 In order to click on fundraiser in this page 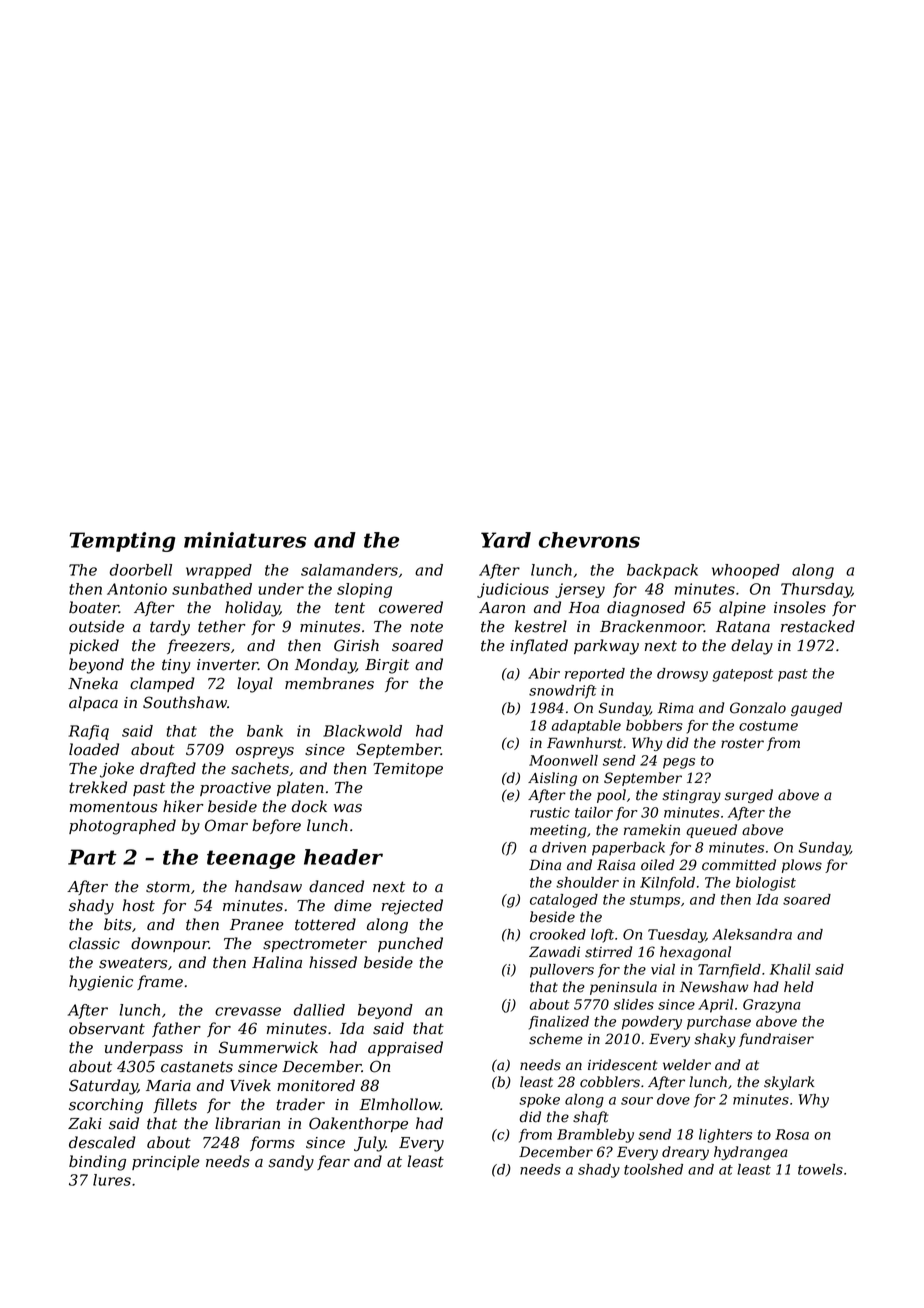, I will do `click(776, 1040)`.
